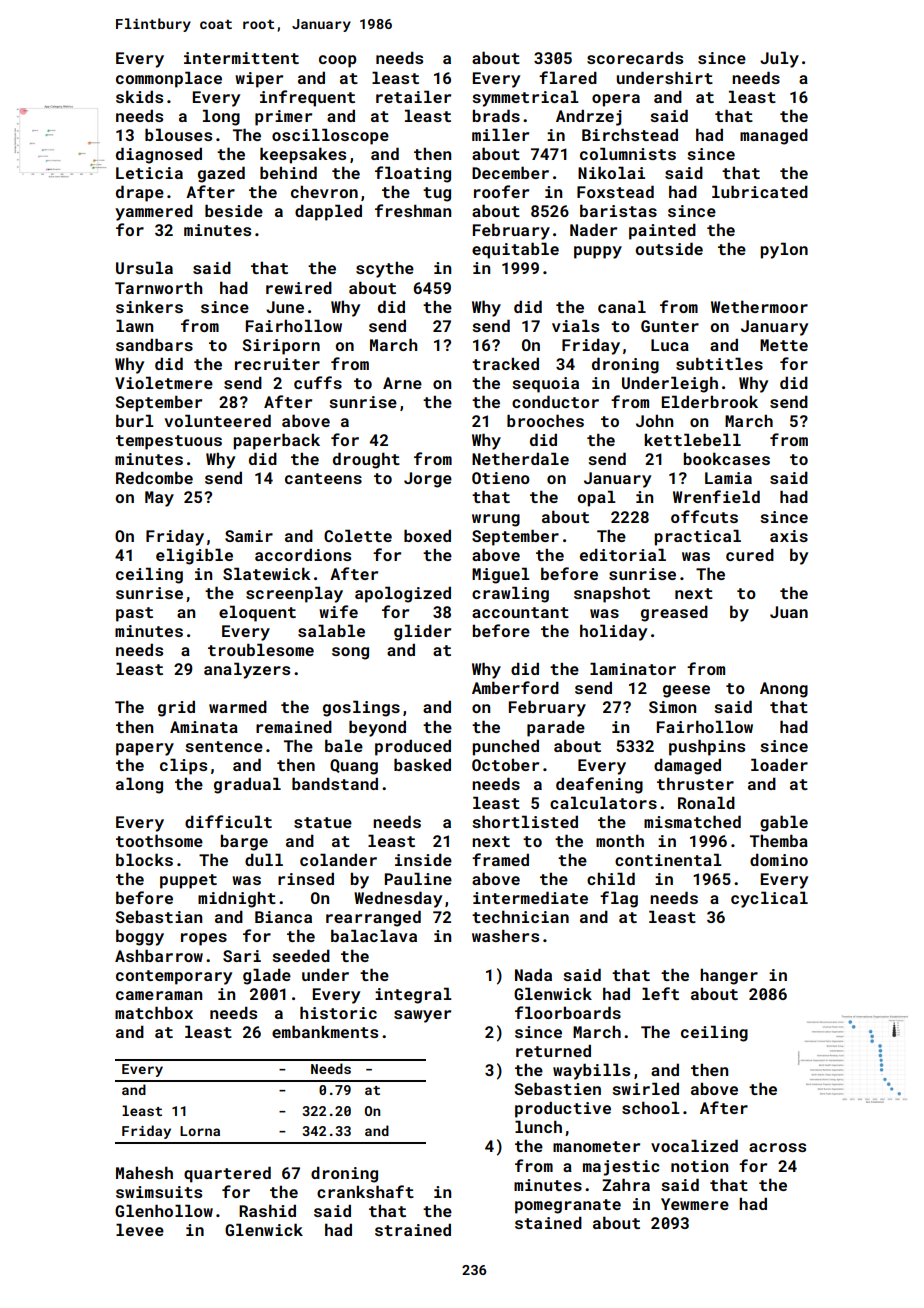 Image resolution: width=924 pixels, height=1308 pixels. I want to click on remained, so click(294, 726).
